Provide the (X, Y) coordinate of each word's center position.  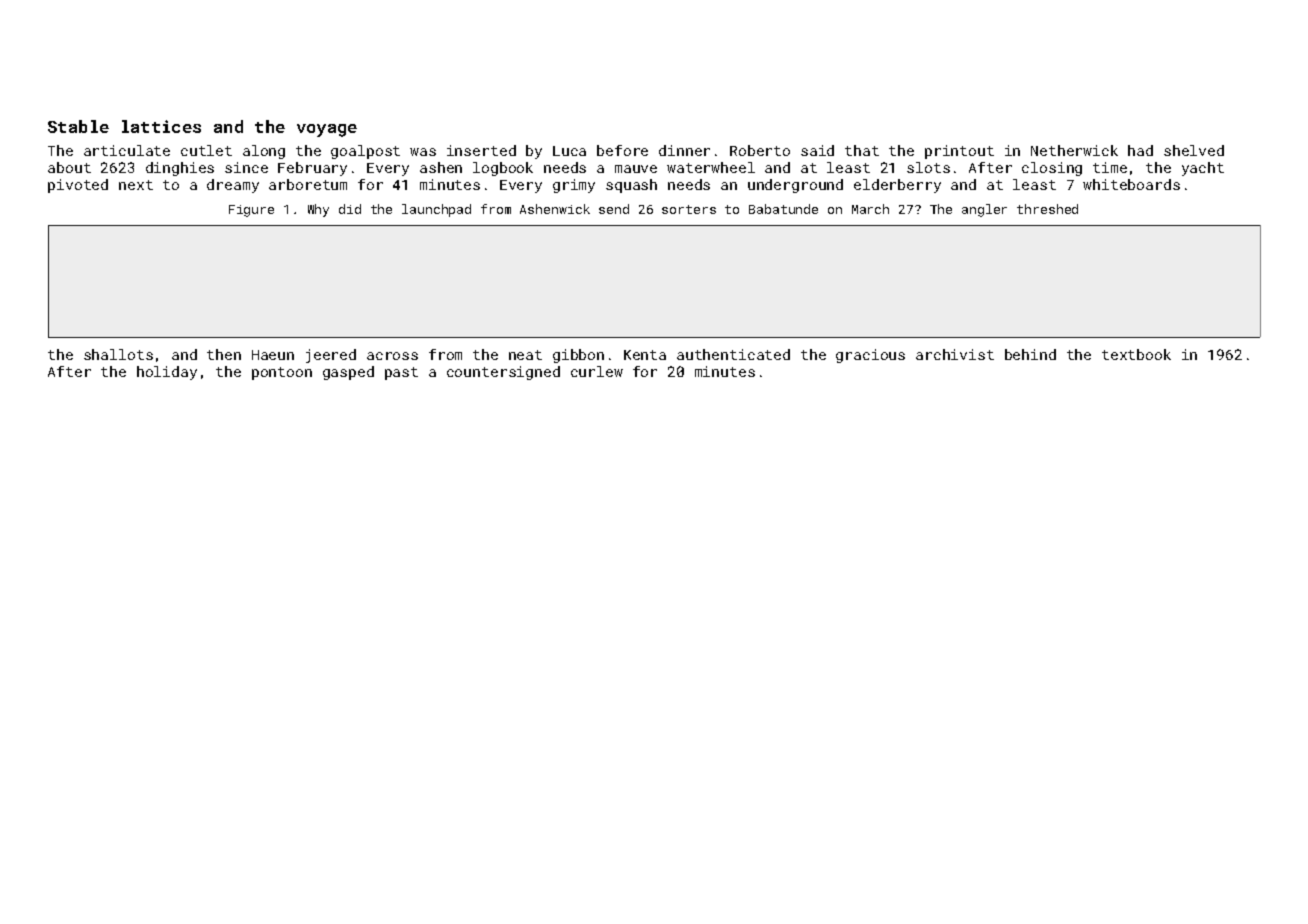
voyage (327, 130)
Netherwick (1074, 150)
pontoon (282, 373)
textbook (1136, 354)
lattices (161, 126)
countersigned (503, 373)
